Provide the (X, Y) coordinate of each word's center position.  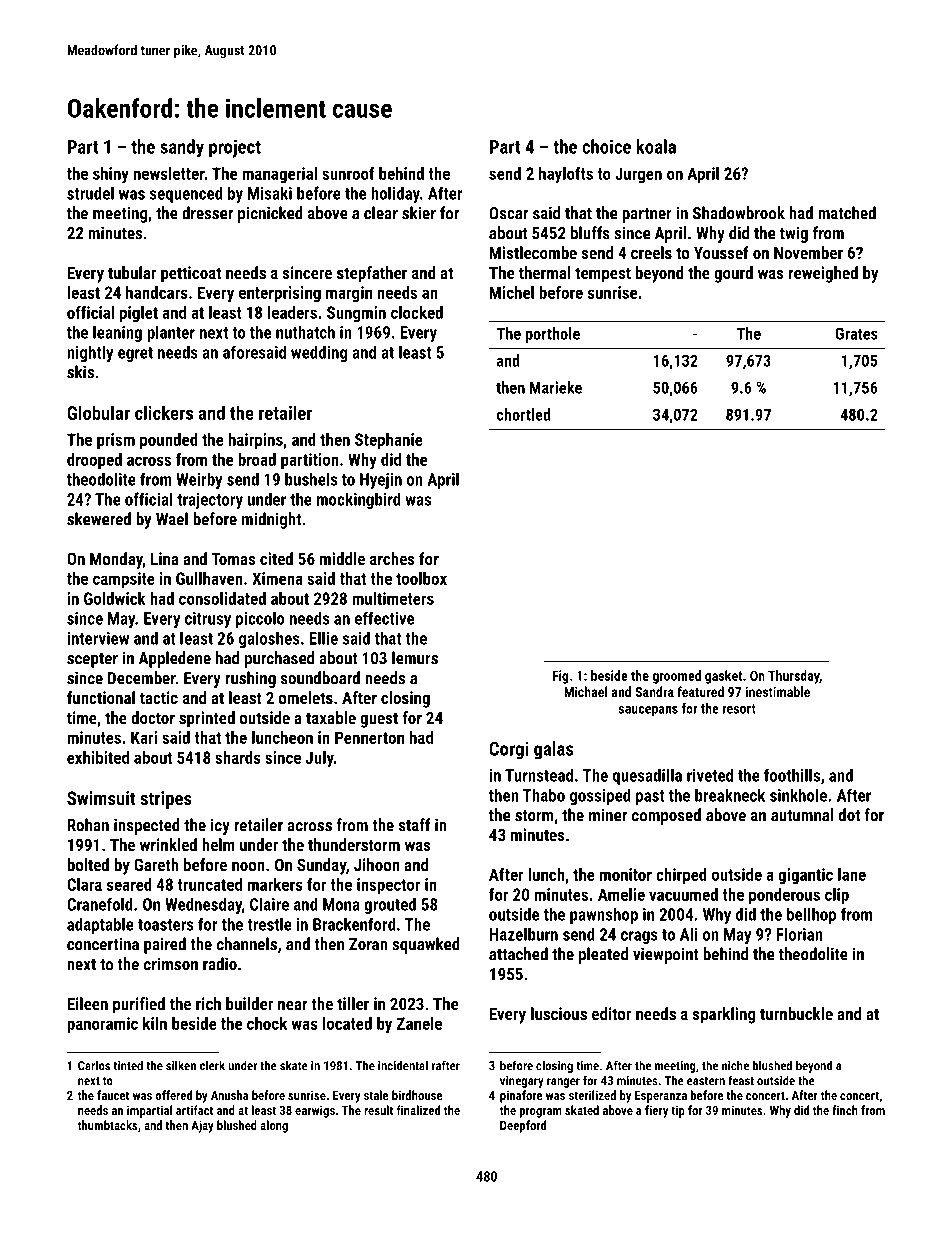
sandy (182, 148)
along (274, 1126)
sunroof (348, 173)
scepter (92, 660)
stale (376, 1095)
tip (678, 1111)
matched (847, 213)
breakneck (730, 795)
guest (379, 720)
